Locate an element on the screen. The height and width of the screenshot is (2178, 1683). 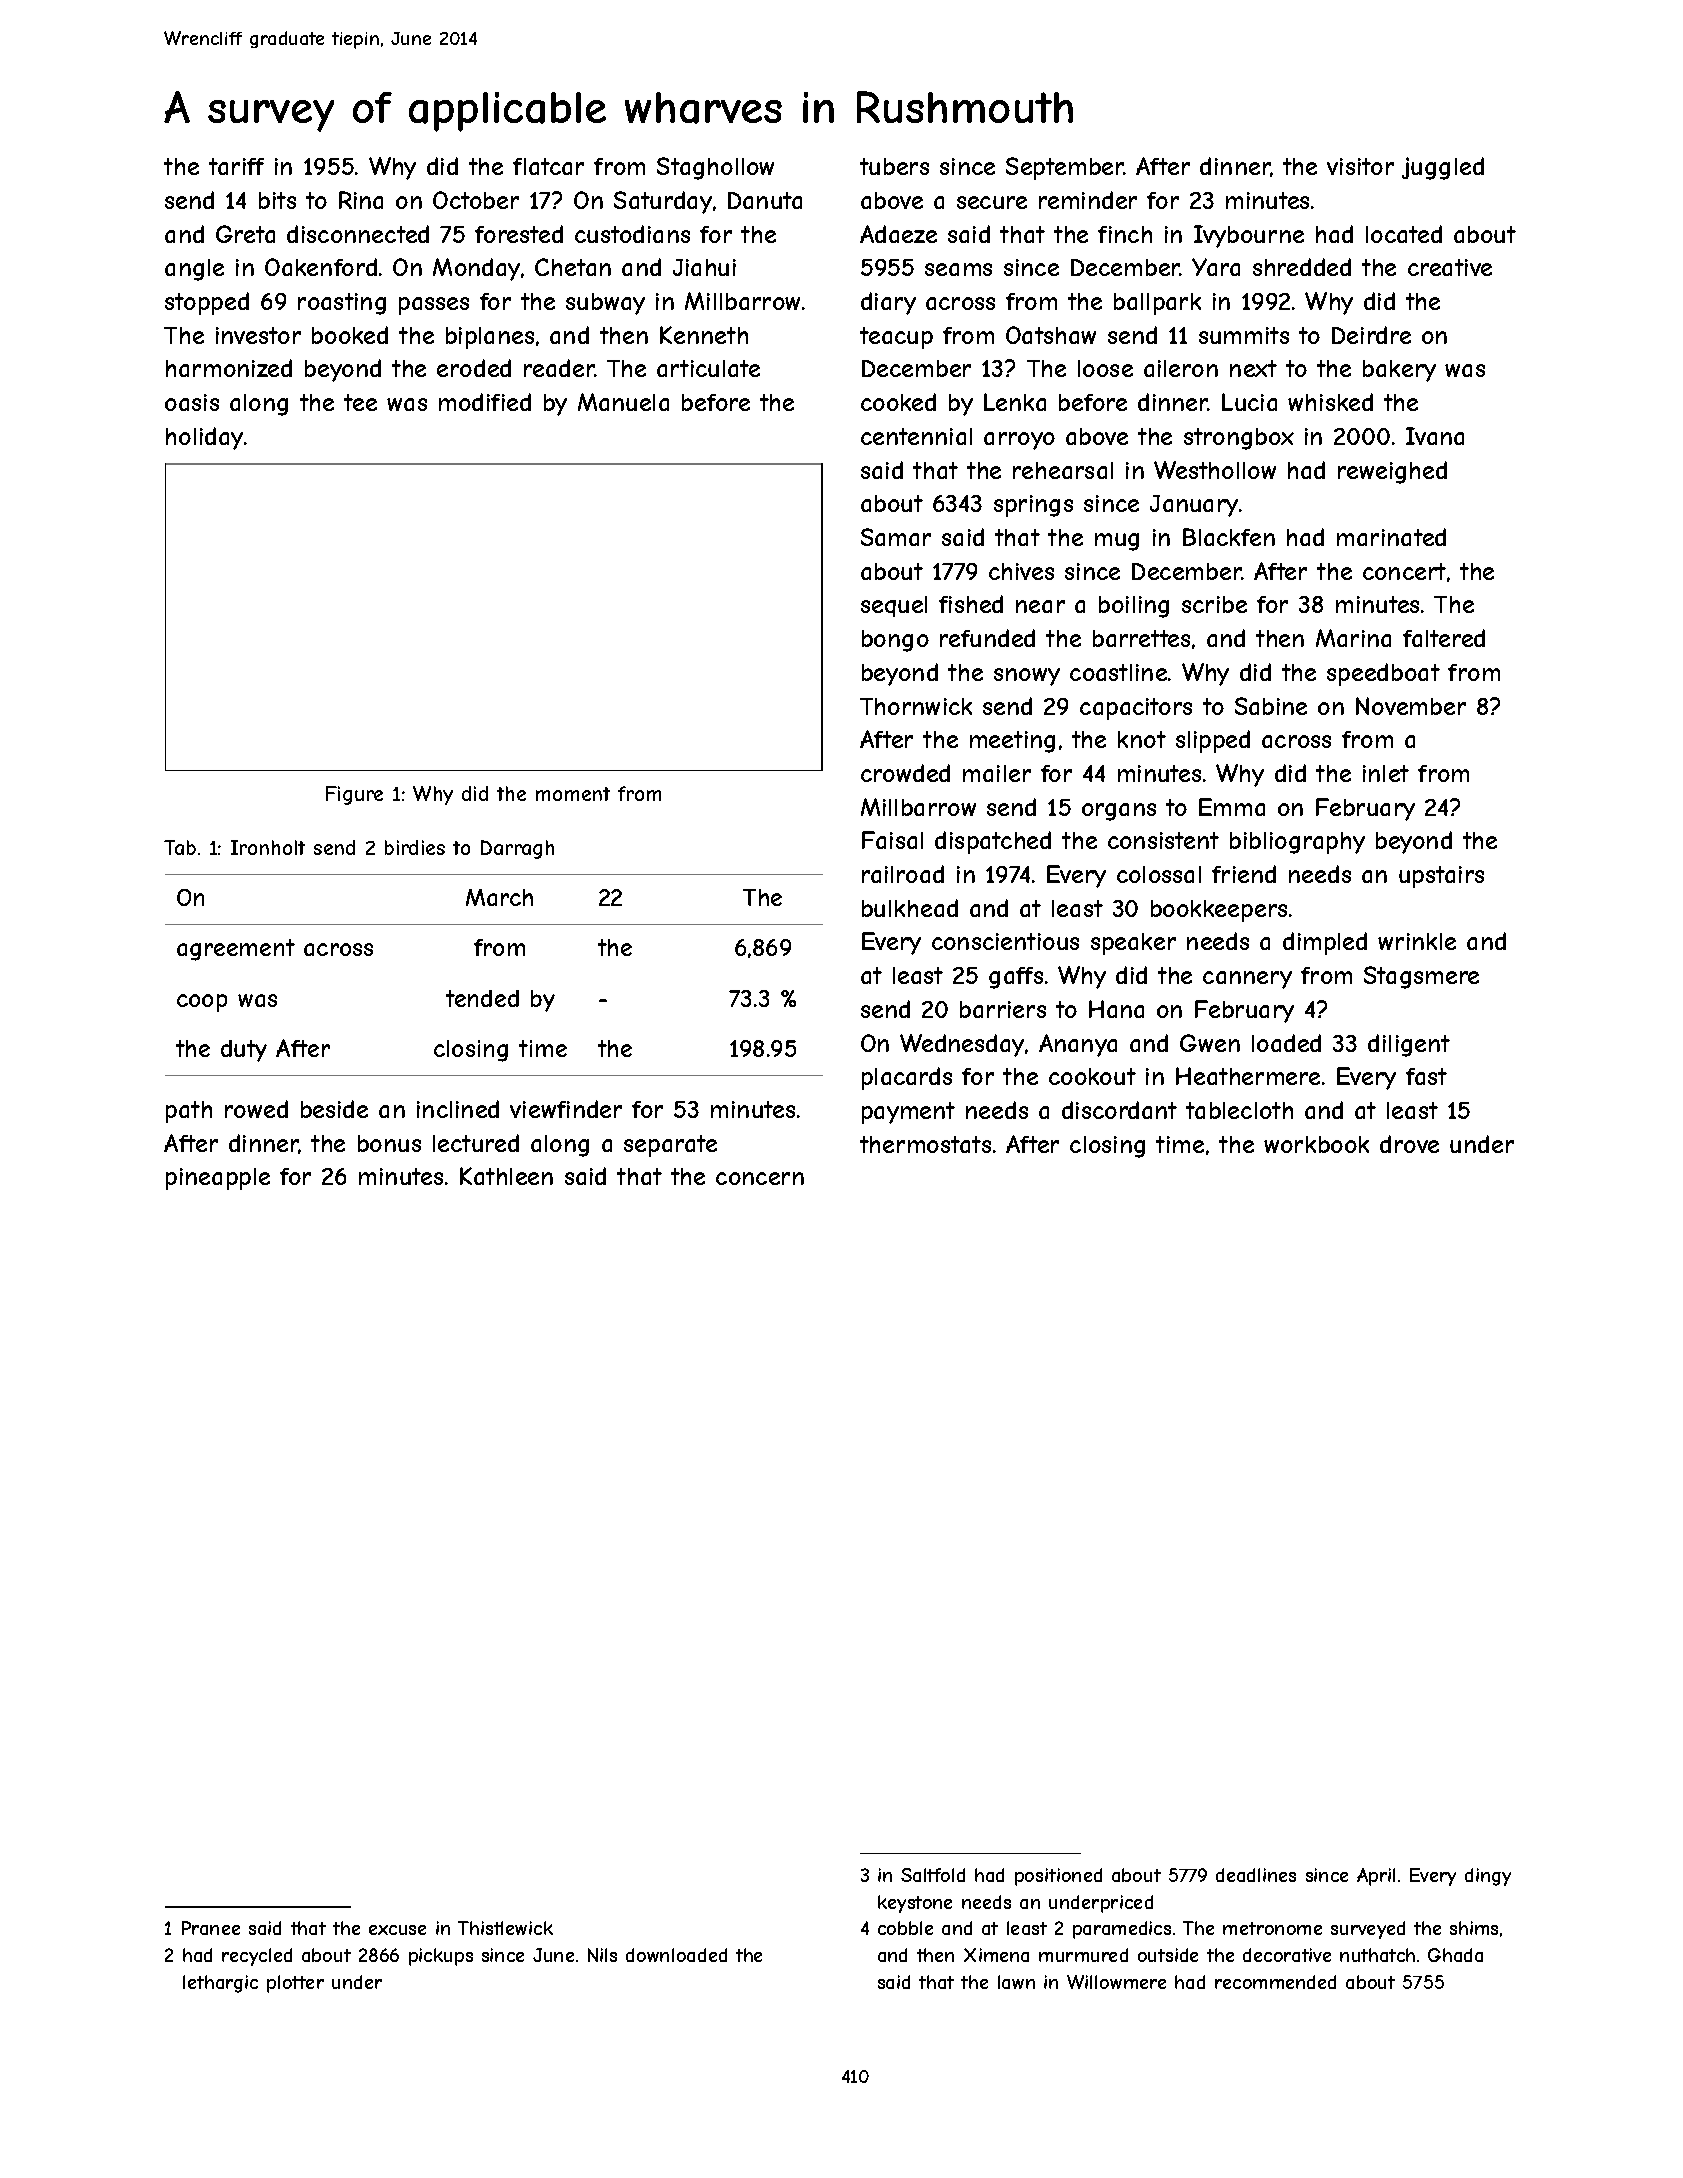
concern is located at coordinates (760, 1178).
